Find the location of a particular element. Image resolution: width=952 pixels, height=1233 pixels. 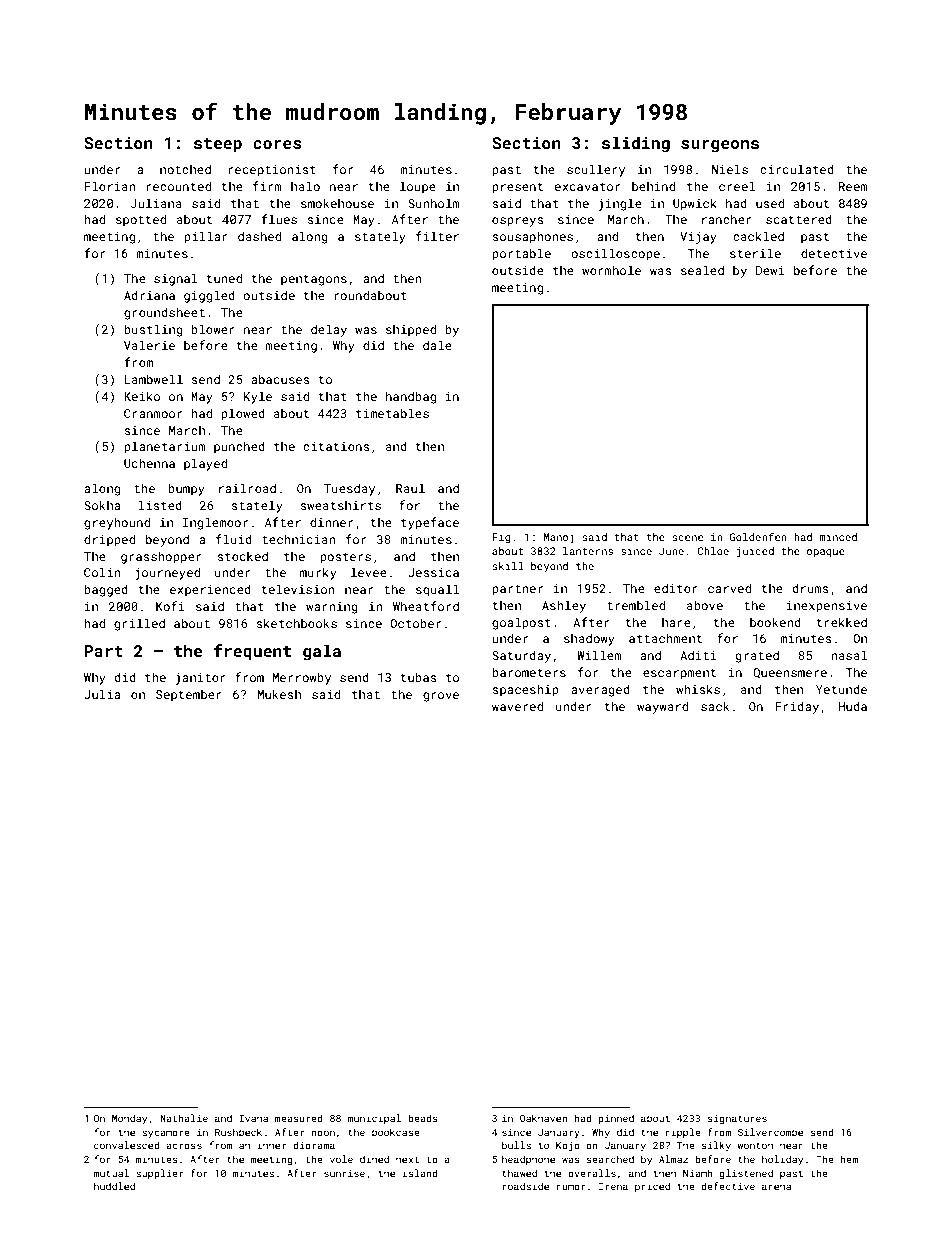

September is located at coordinates (189, 696).
